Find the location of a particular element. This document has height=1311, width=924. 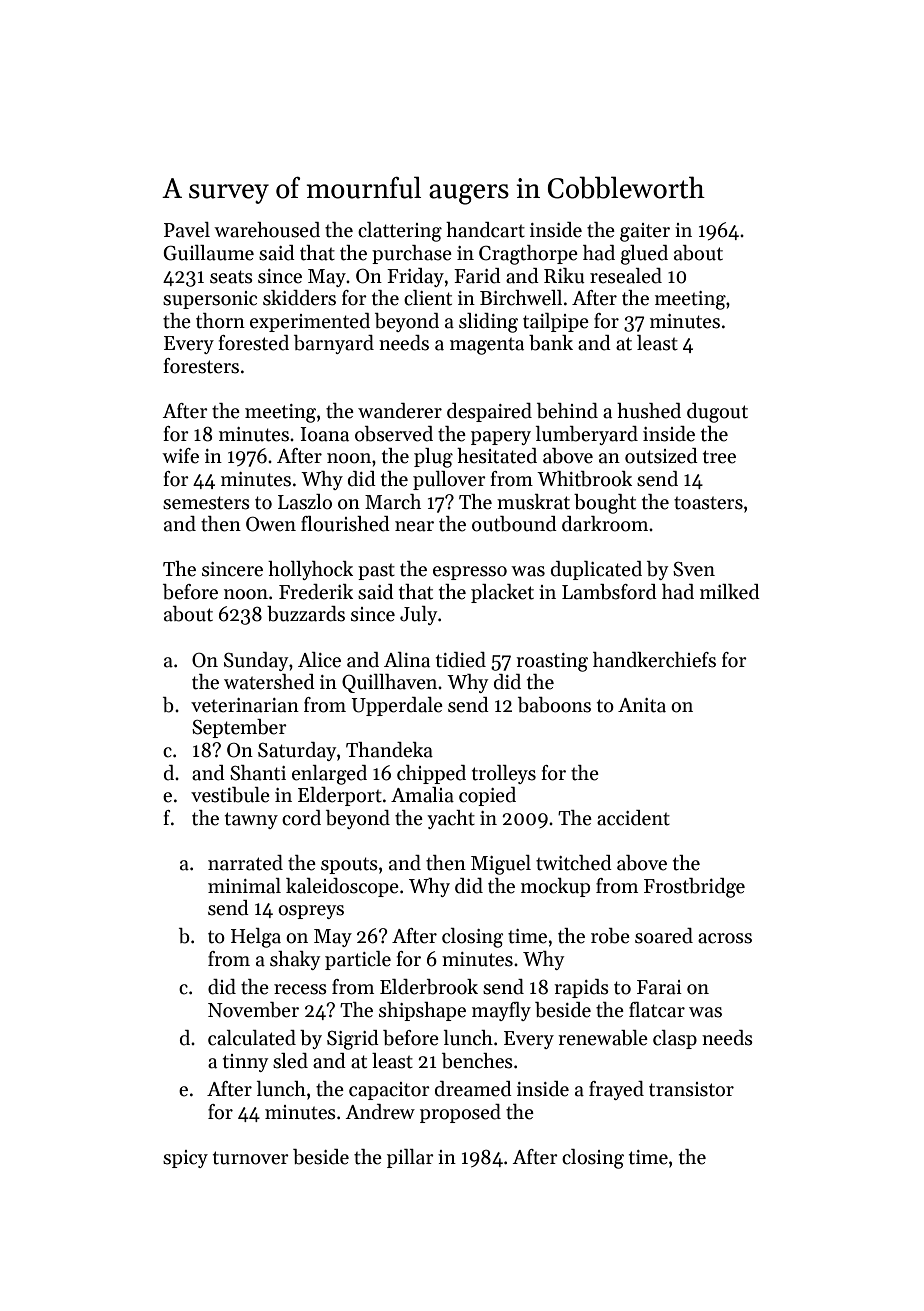

copied is located at coordinates (487, 796).
